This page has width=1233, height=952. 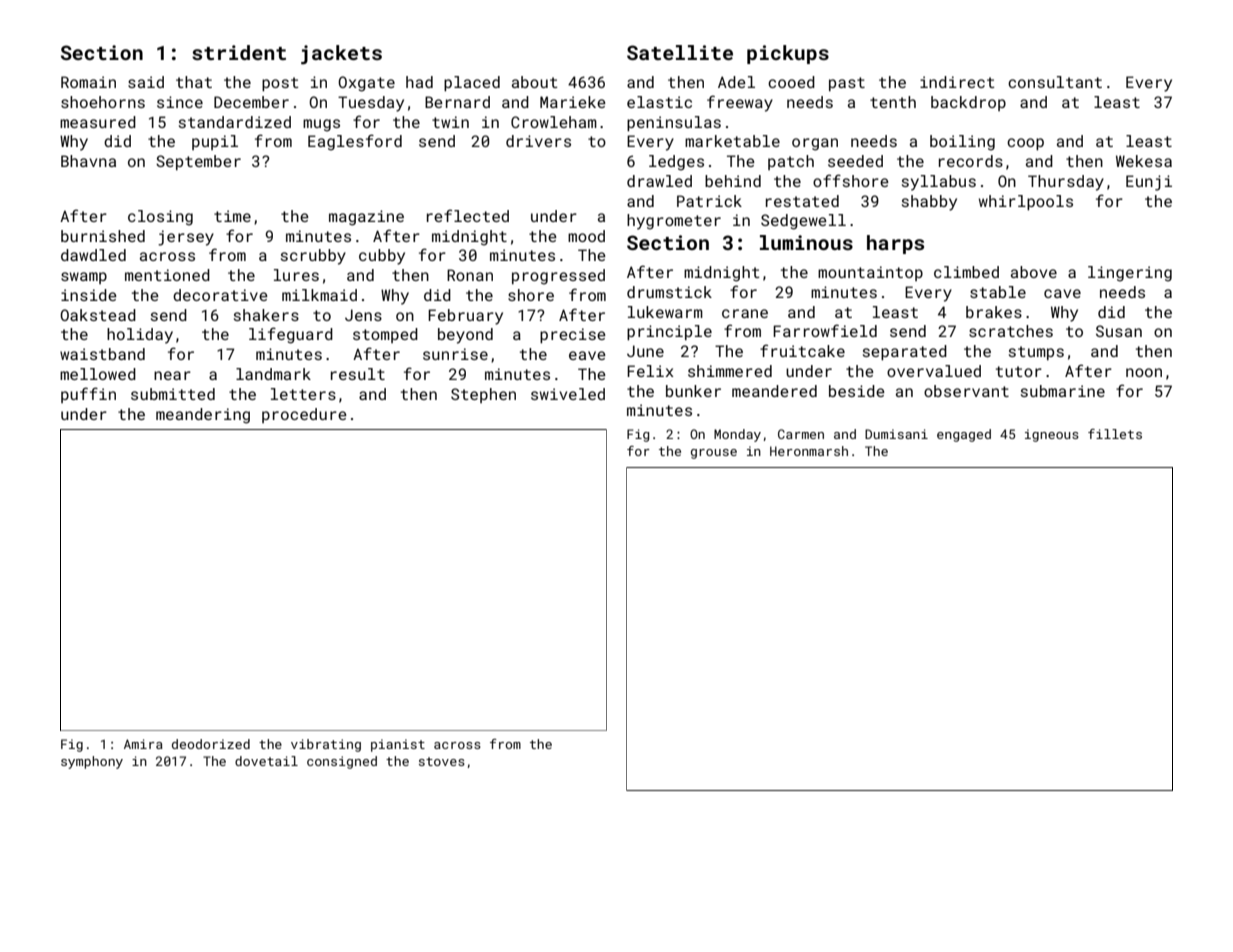 I want to click on symphony, so click(x=92, y=762).
